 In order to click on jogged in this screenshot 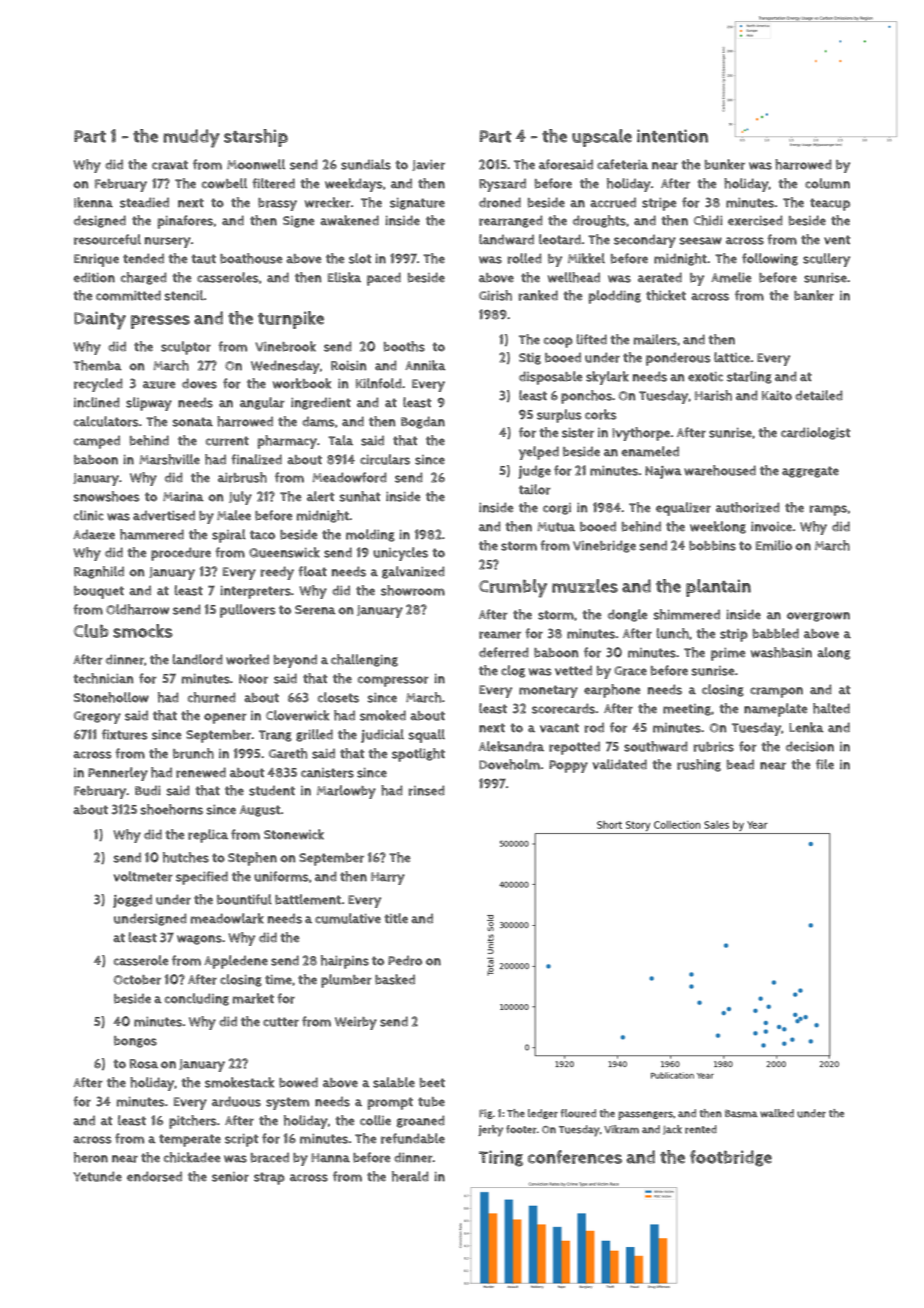, I will do `click(132, 901)`.
